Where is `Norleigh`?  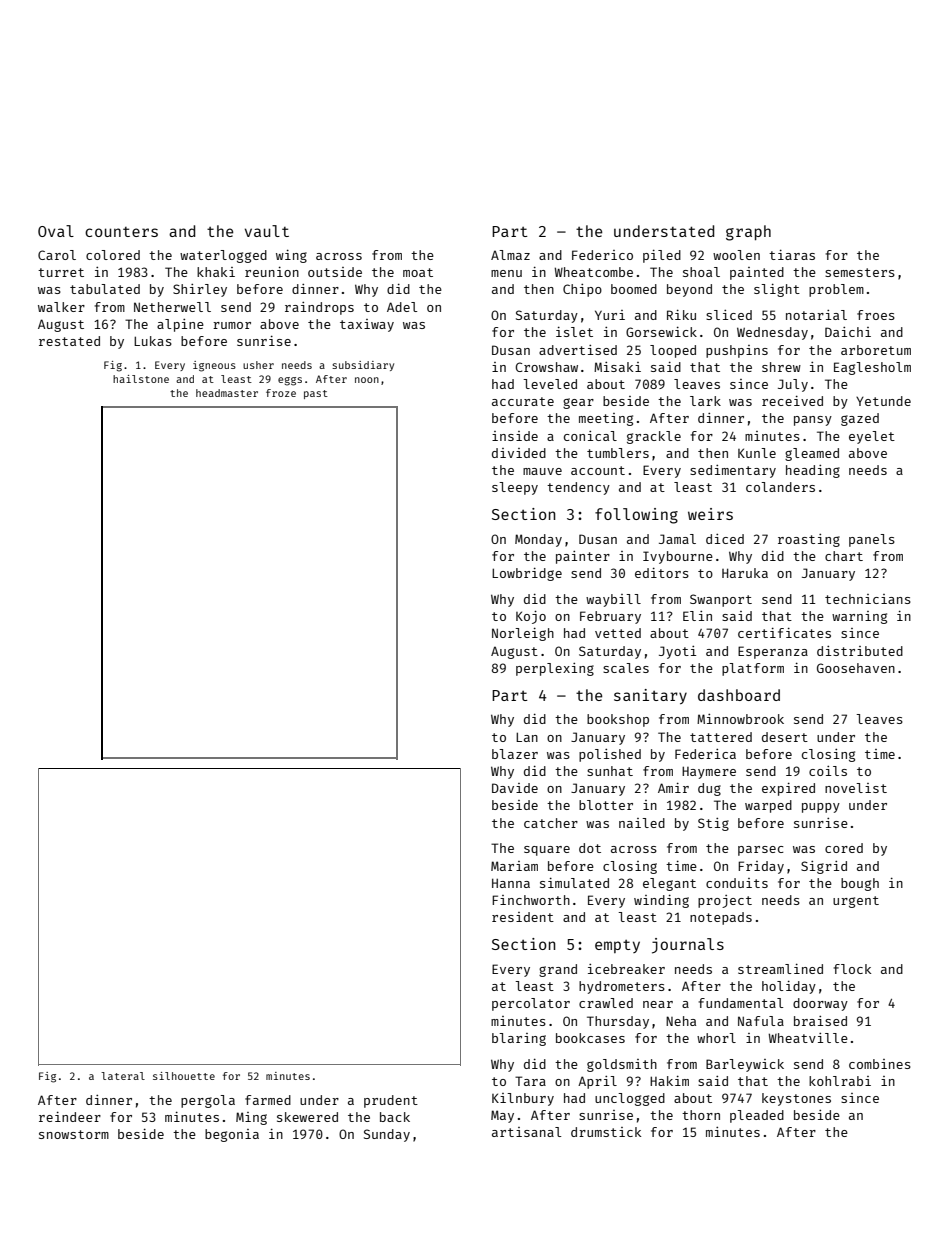
Norleigh is located at coordinates (523, 634).
